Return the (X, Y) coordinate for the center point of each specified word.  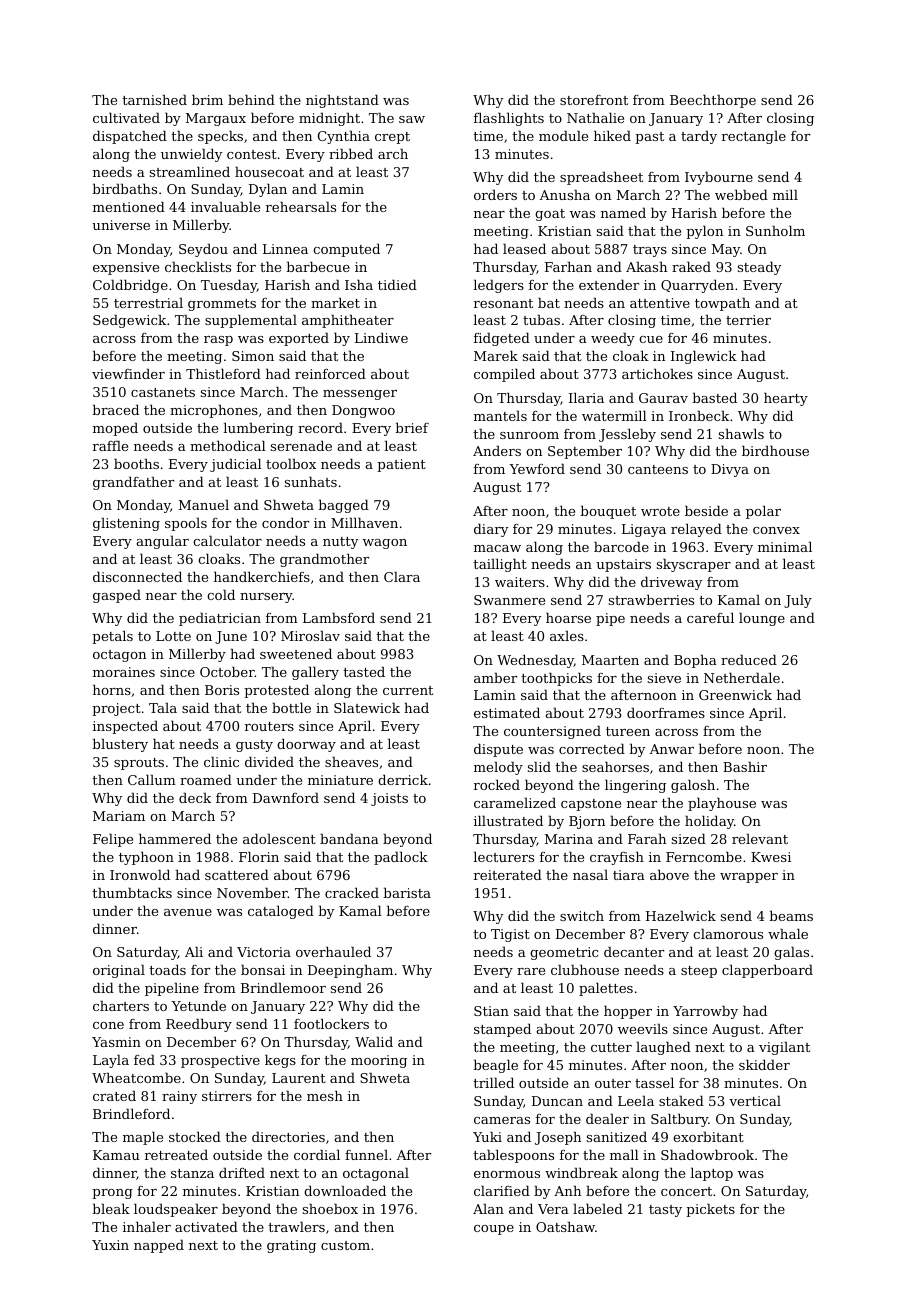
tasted (364, 671)
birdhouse (775, 450)
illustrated (508, 820)
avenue (188, 912)
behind (251, 99)
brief (412, 427)
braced (115, 409)
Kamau (116, 1155)
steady (759, 268)
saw (412, 119)
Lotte (173, 636)
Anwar (672, 749)
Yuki (487, 1136)
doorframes (666, 712)
